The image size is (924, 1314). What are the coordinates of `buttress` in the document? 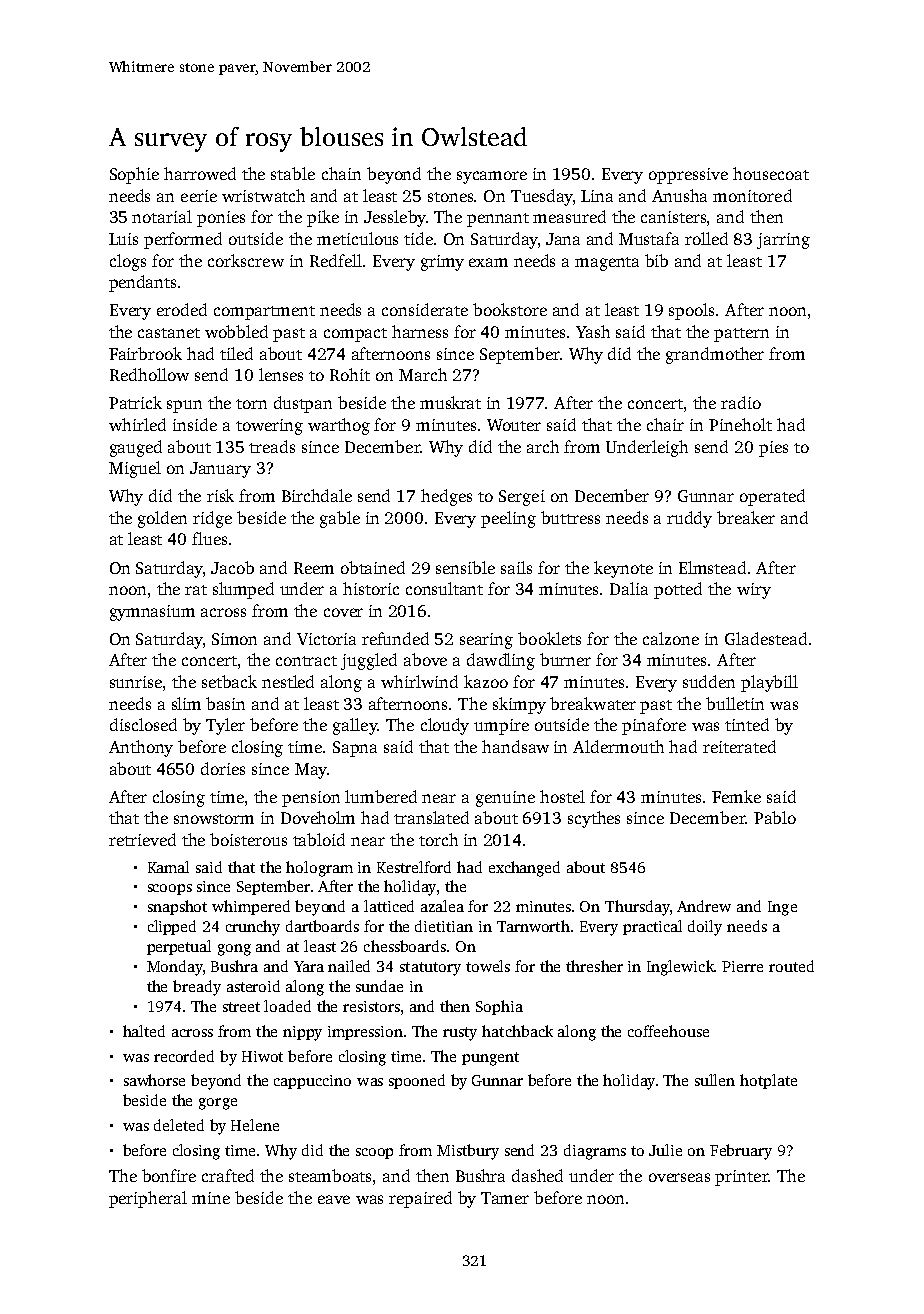 It's located at (570, 517).
